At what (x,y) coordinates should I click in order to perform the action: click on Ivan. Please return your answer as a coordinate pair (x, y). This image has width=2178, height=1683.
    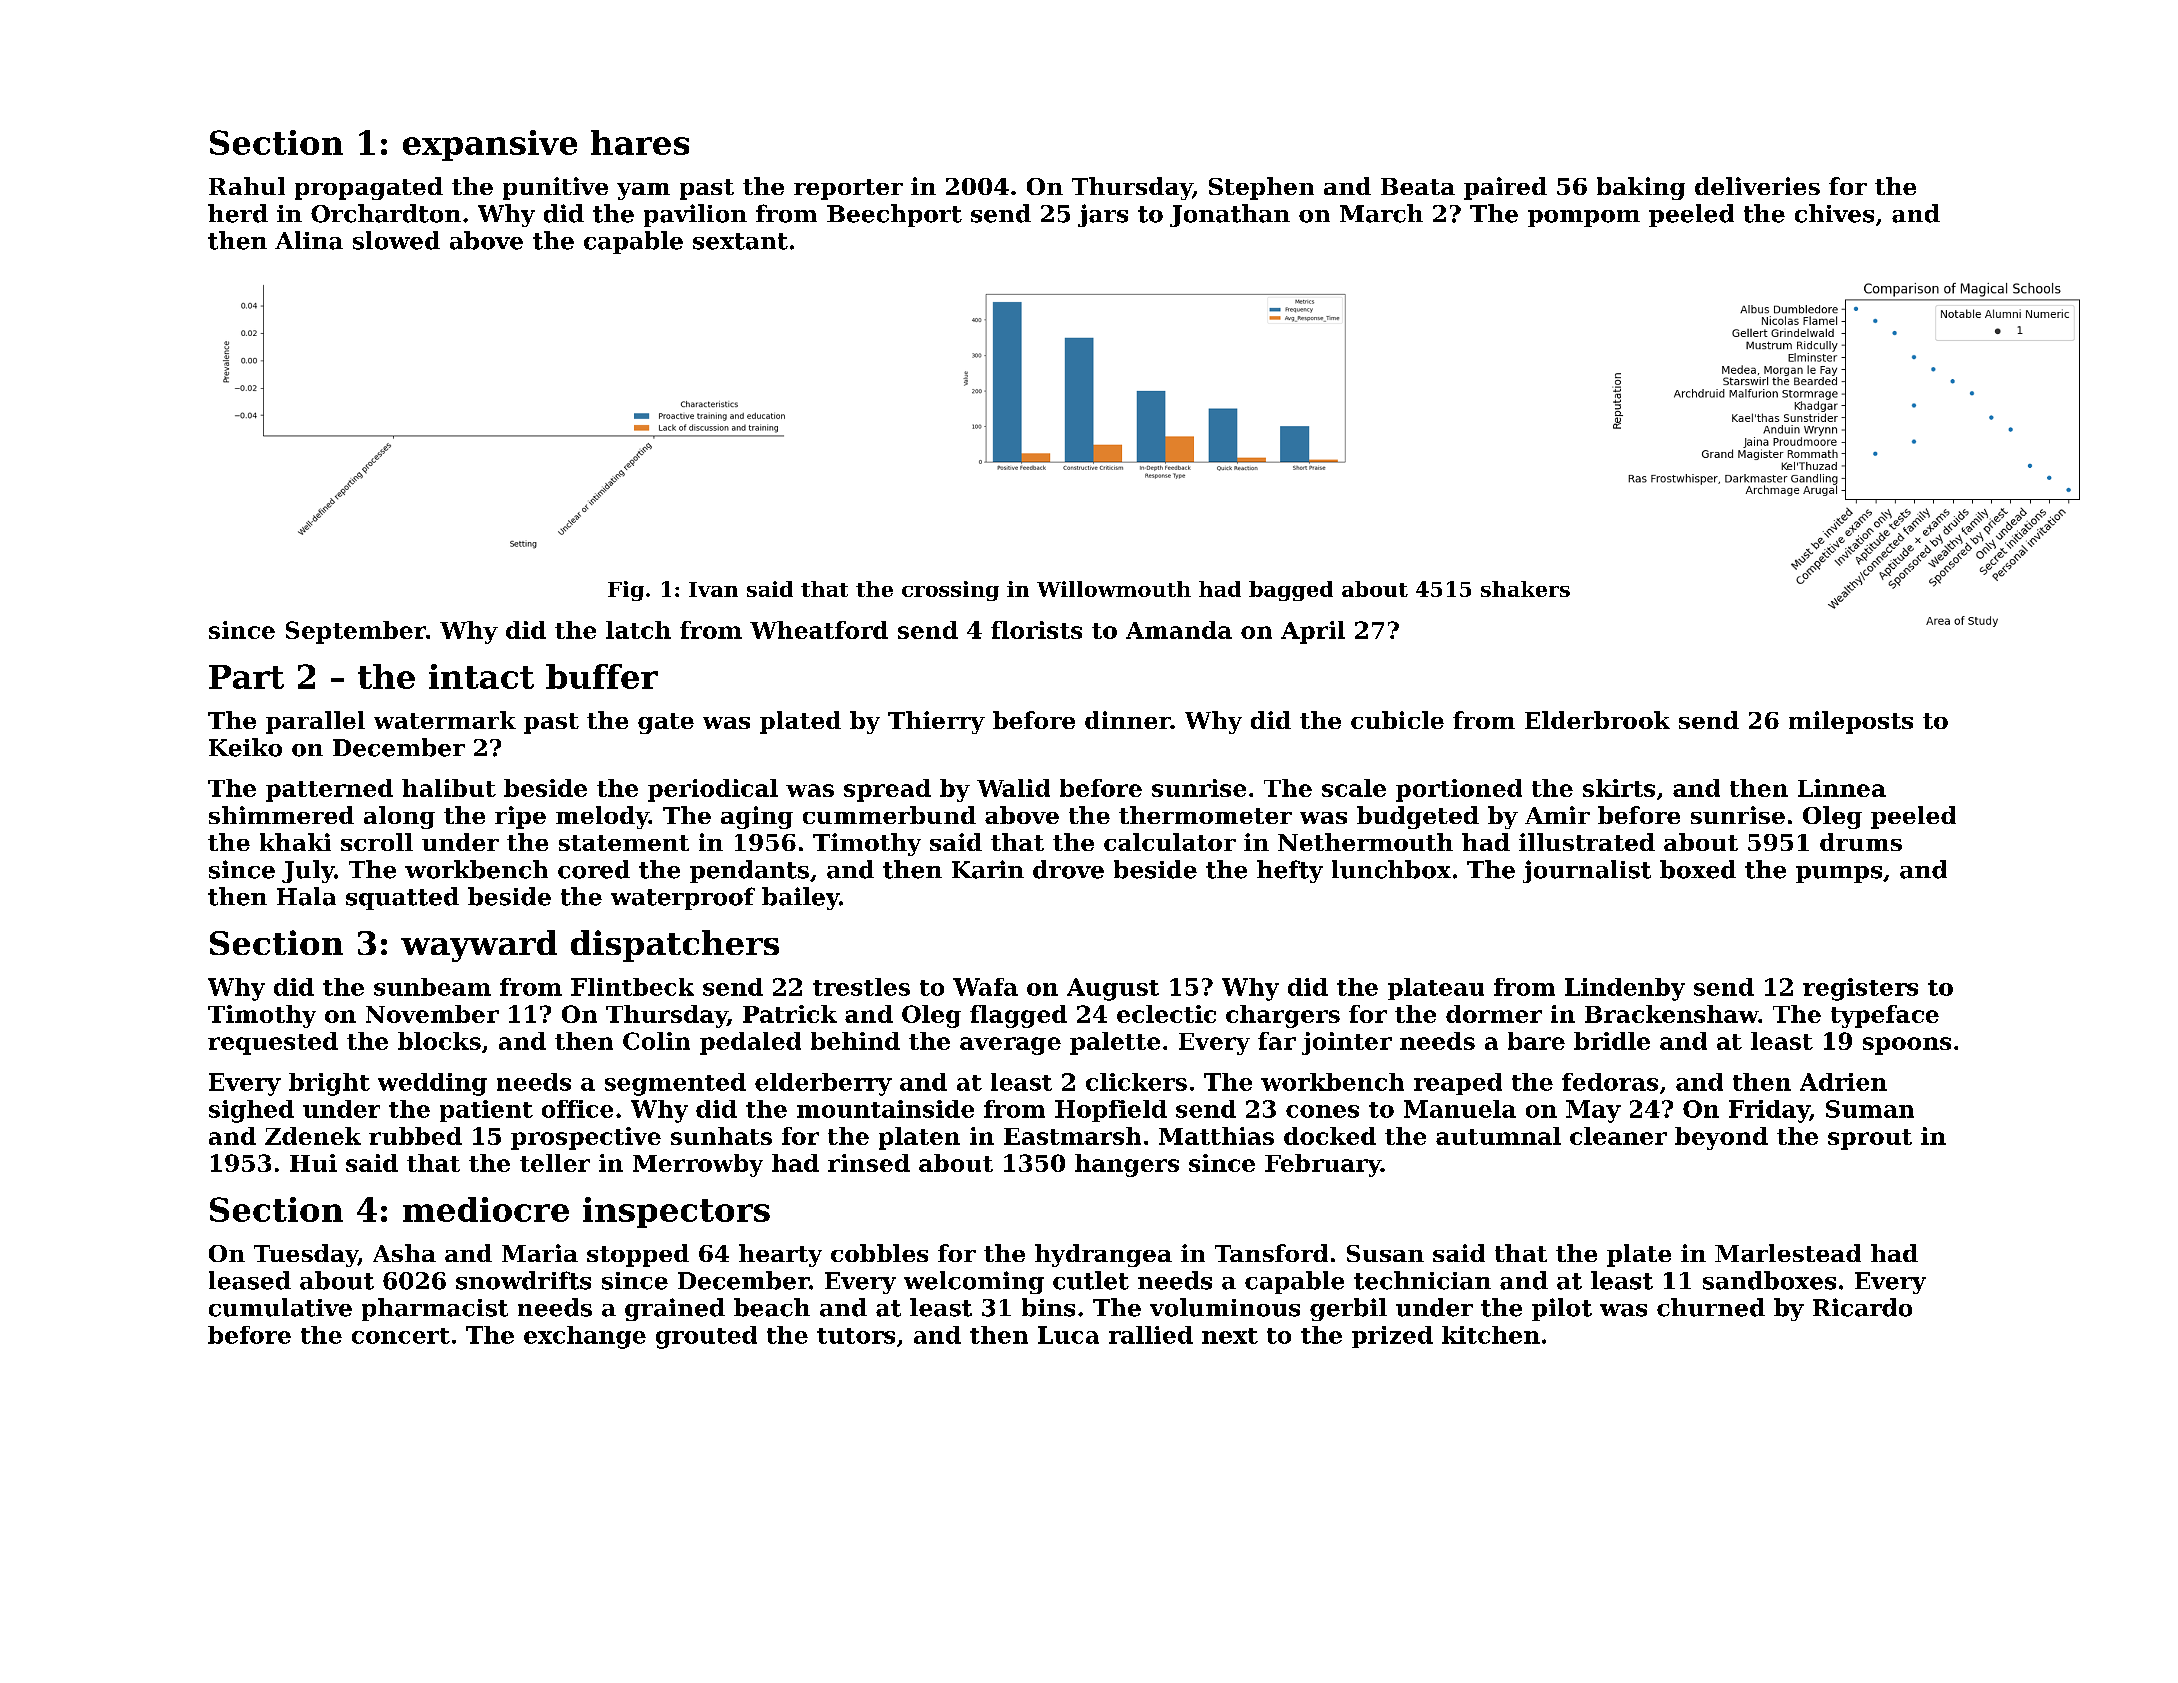
    Looking at the image, I should click on (713, 589).
